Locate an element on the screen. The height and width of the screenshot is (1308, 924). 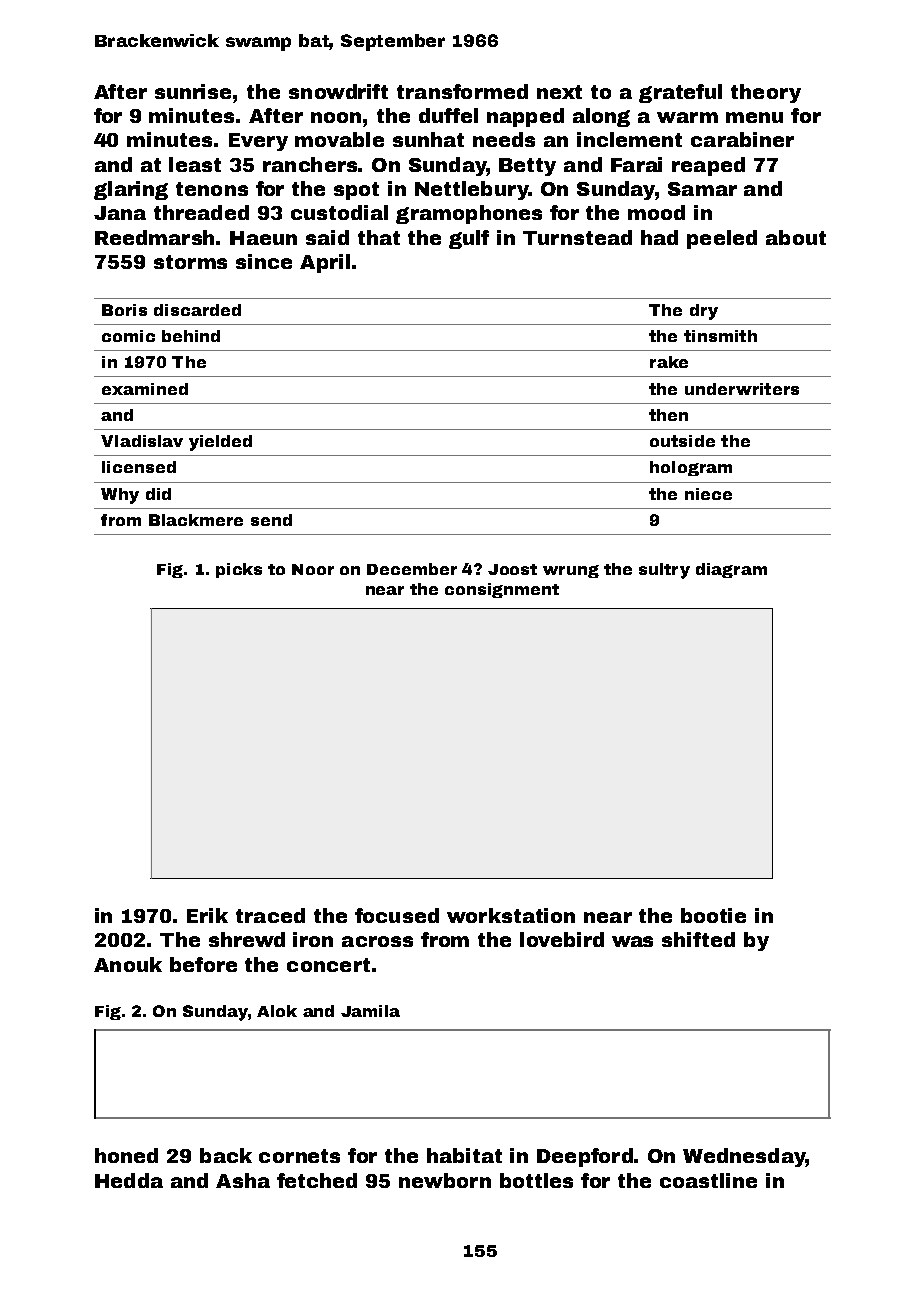
did is located at coordinates (158, 494).
